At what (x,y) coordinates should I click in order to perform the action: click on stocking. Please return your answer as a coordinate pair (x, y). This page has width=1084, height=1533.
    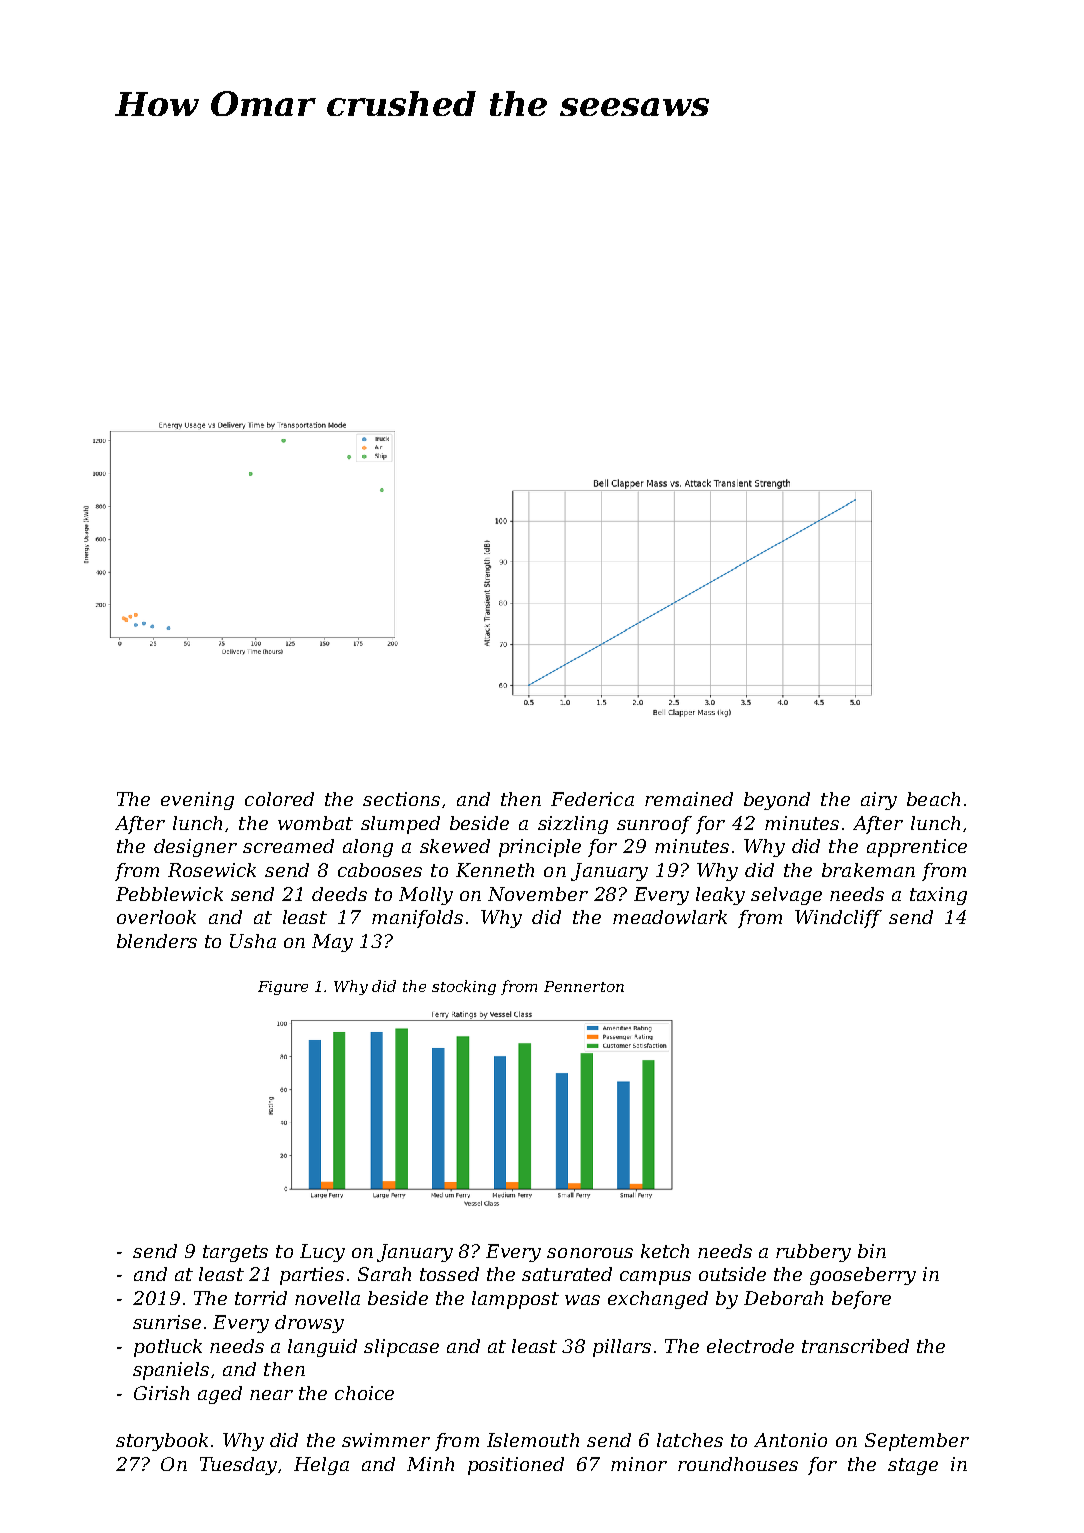
    Looking at the image, I should click on (464, 987).
